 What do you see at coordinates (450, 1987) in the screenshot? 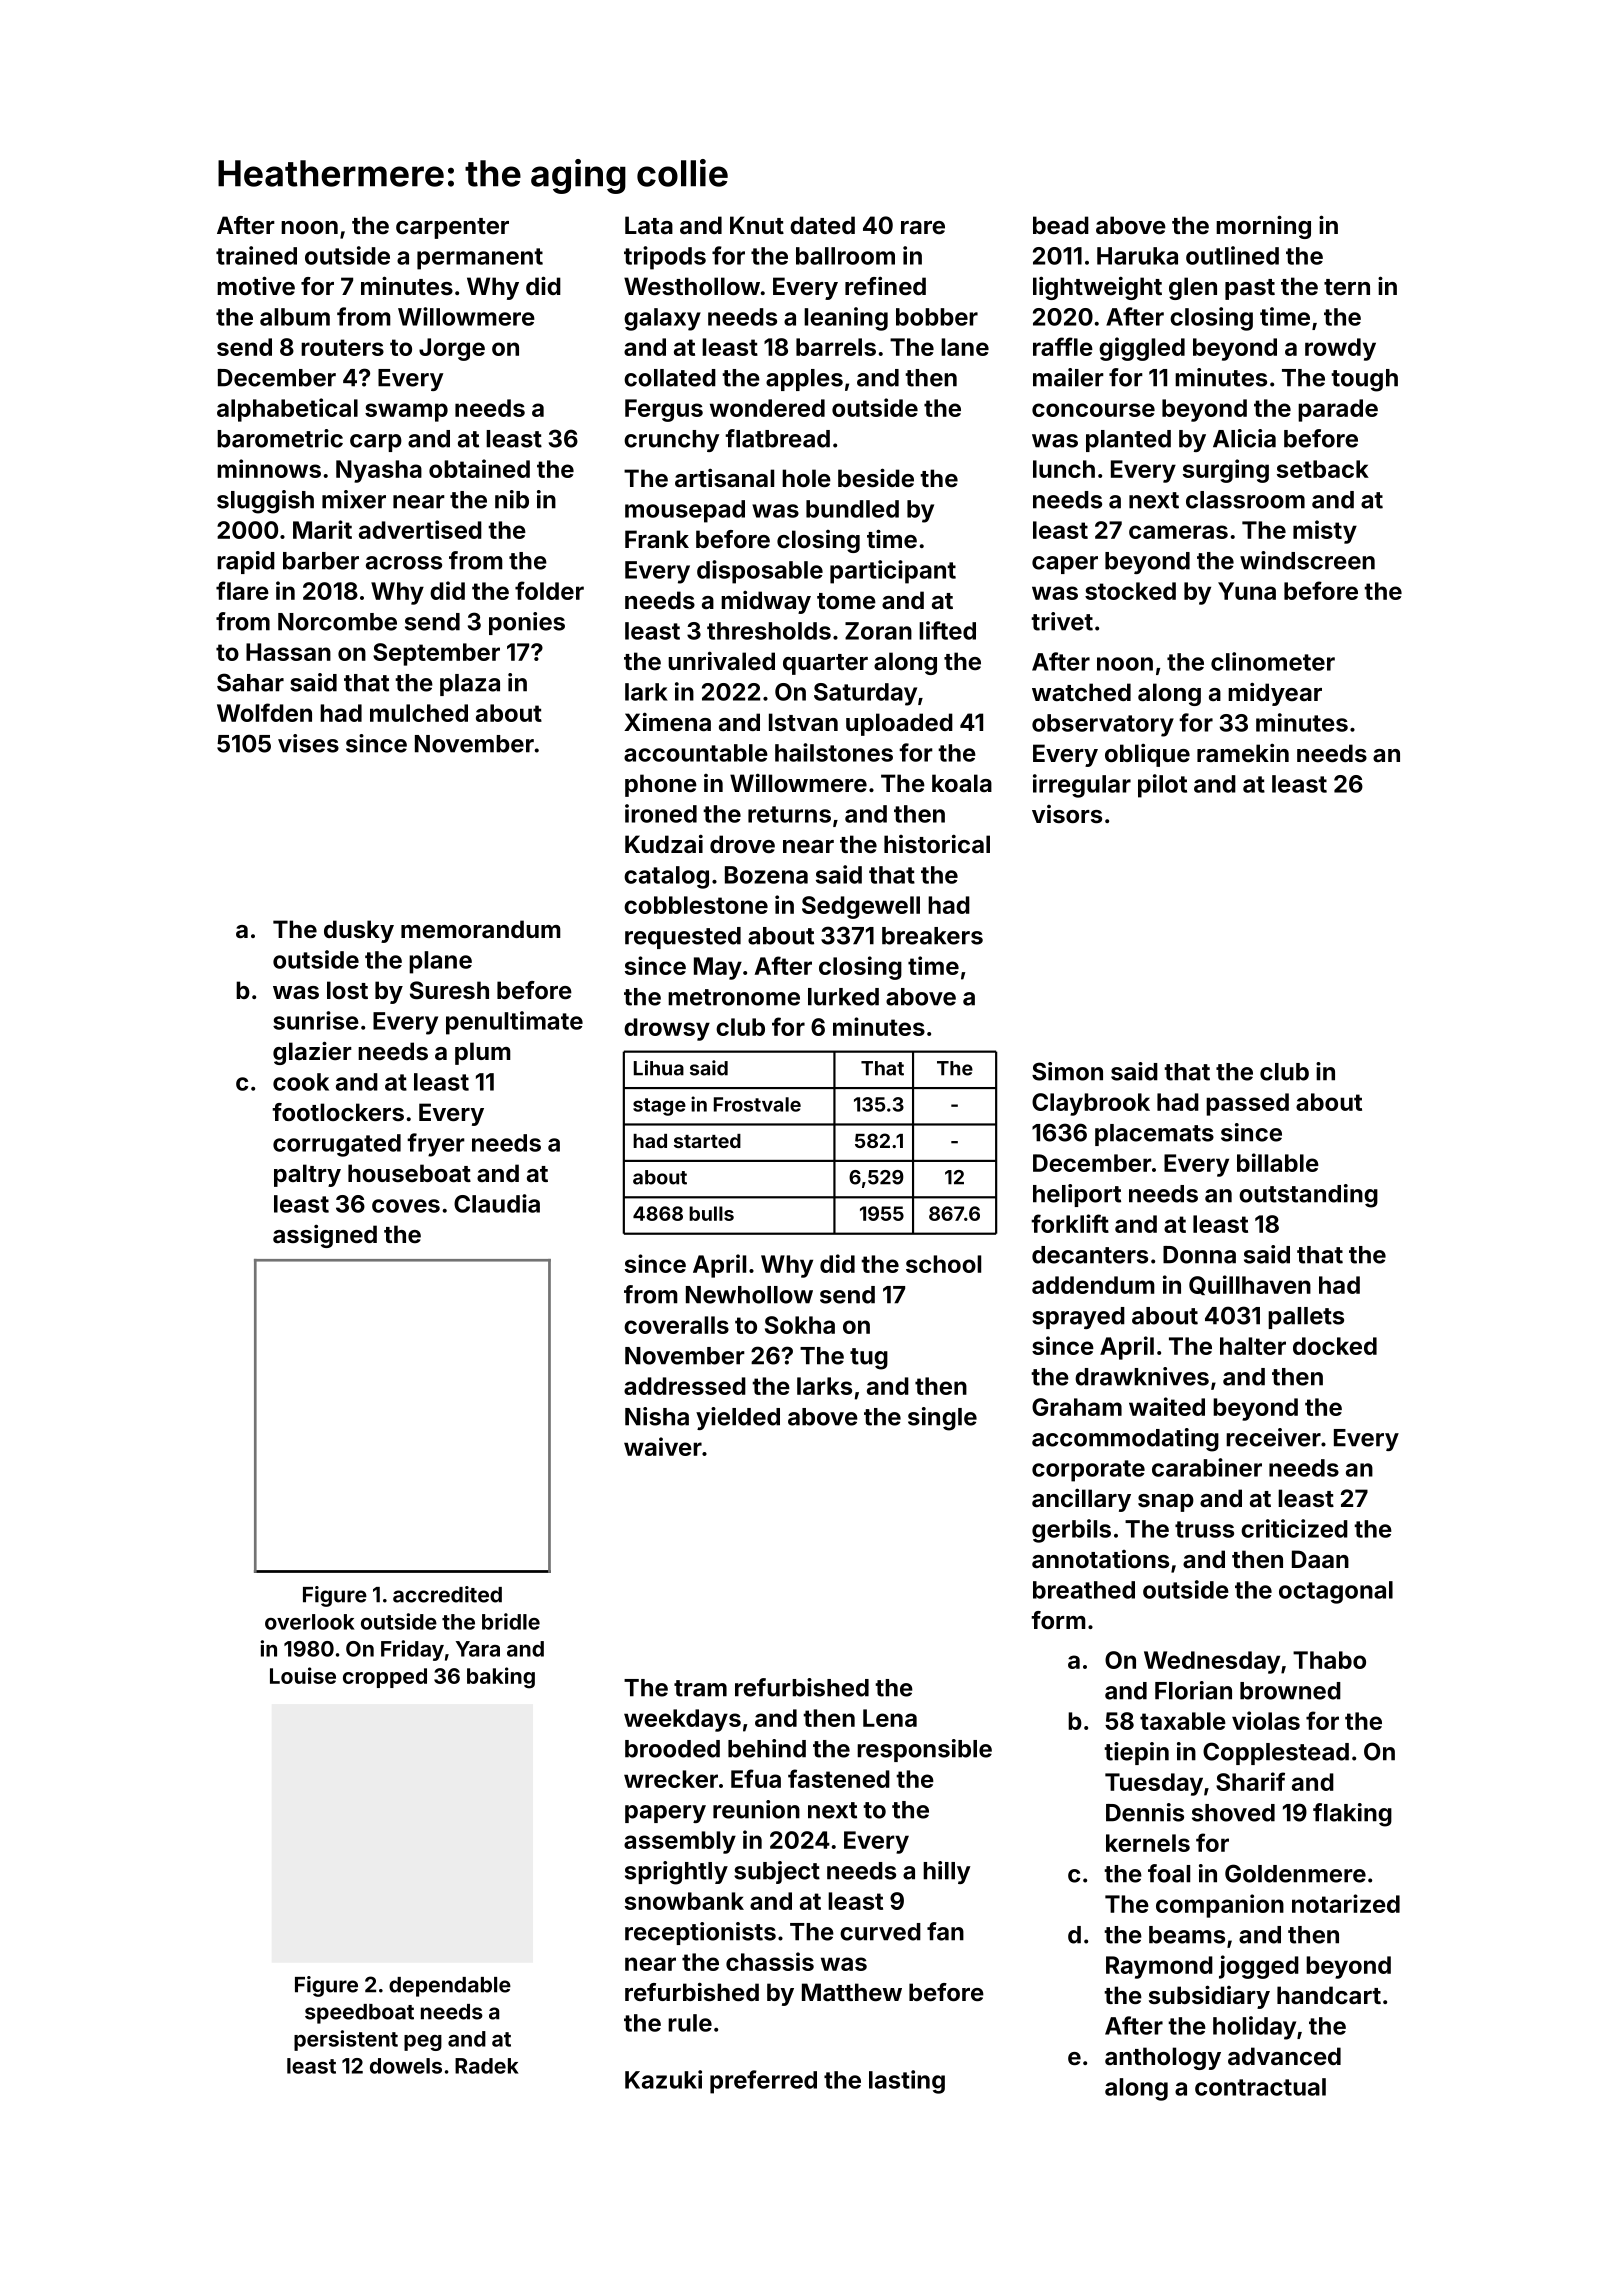
I see `dependable` at bounding box center [450, 1987].
